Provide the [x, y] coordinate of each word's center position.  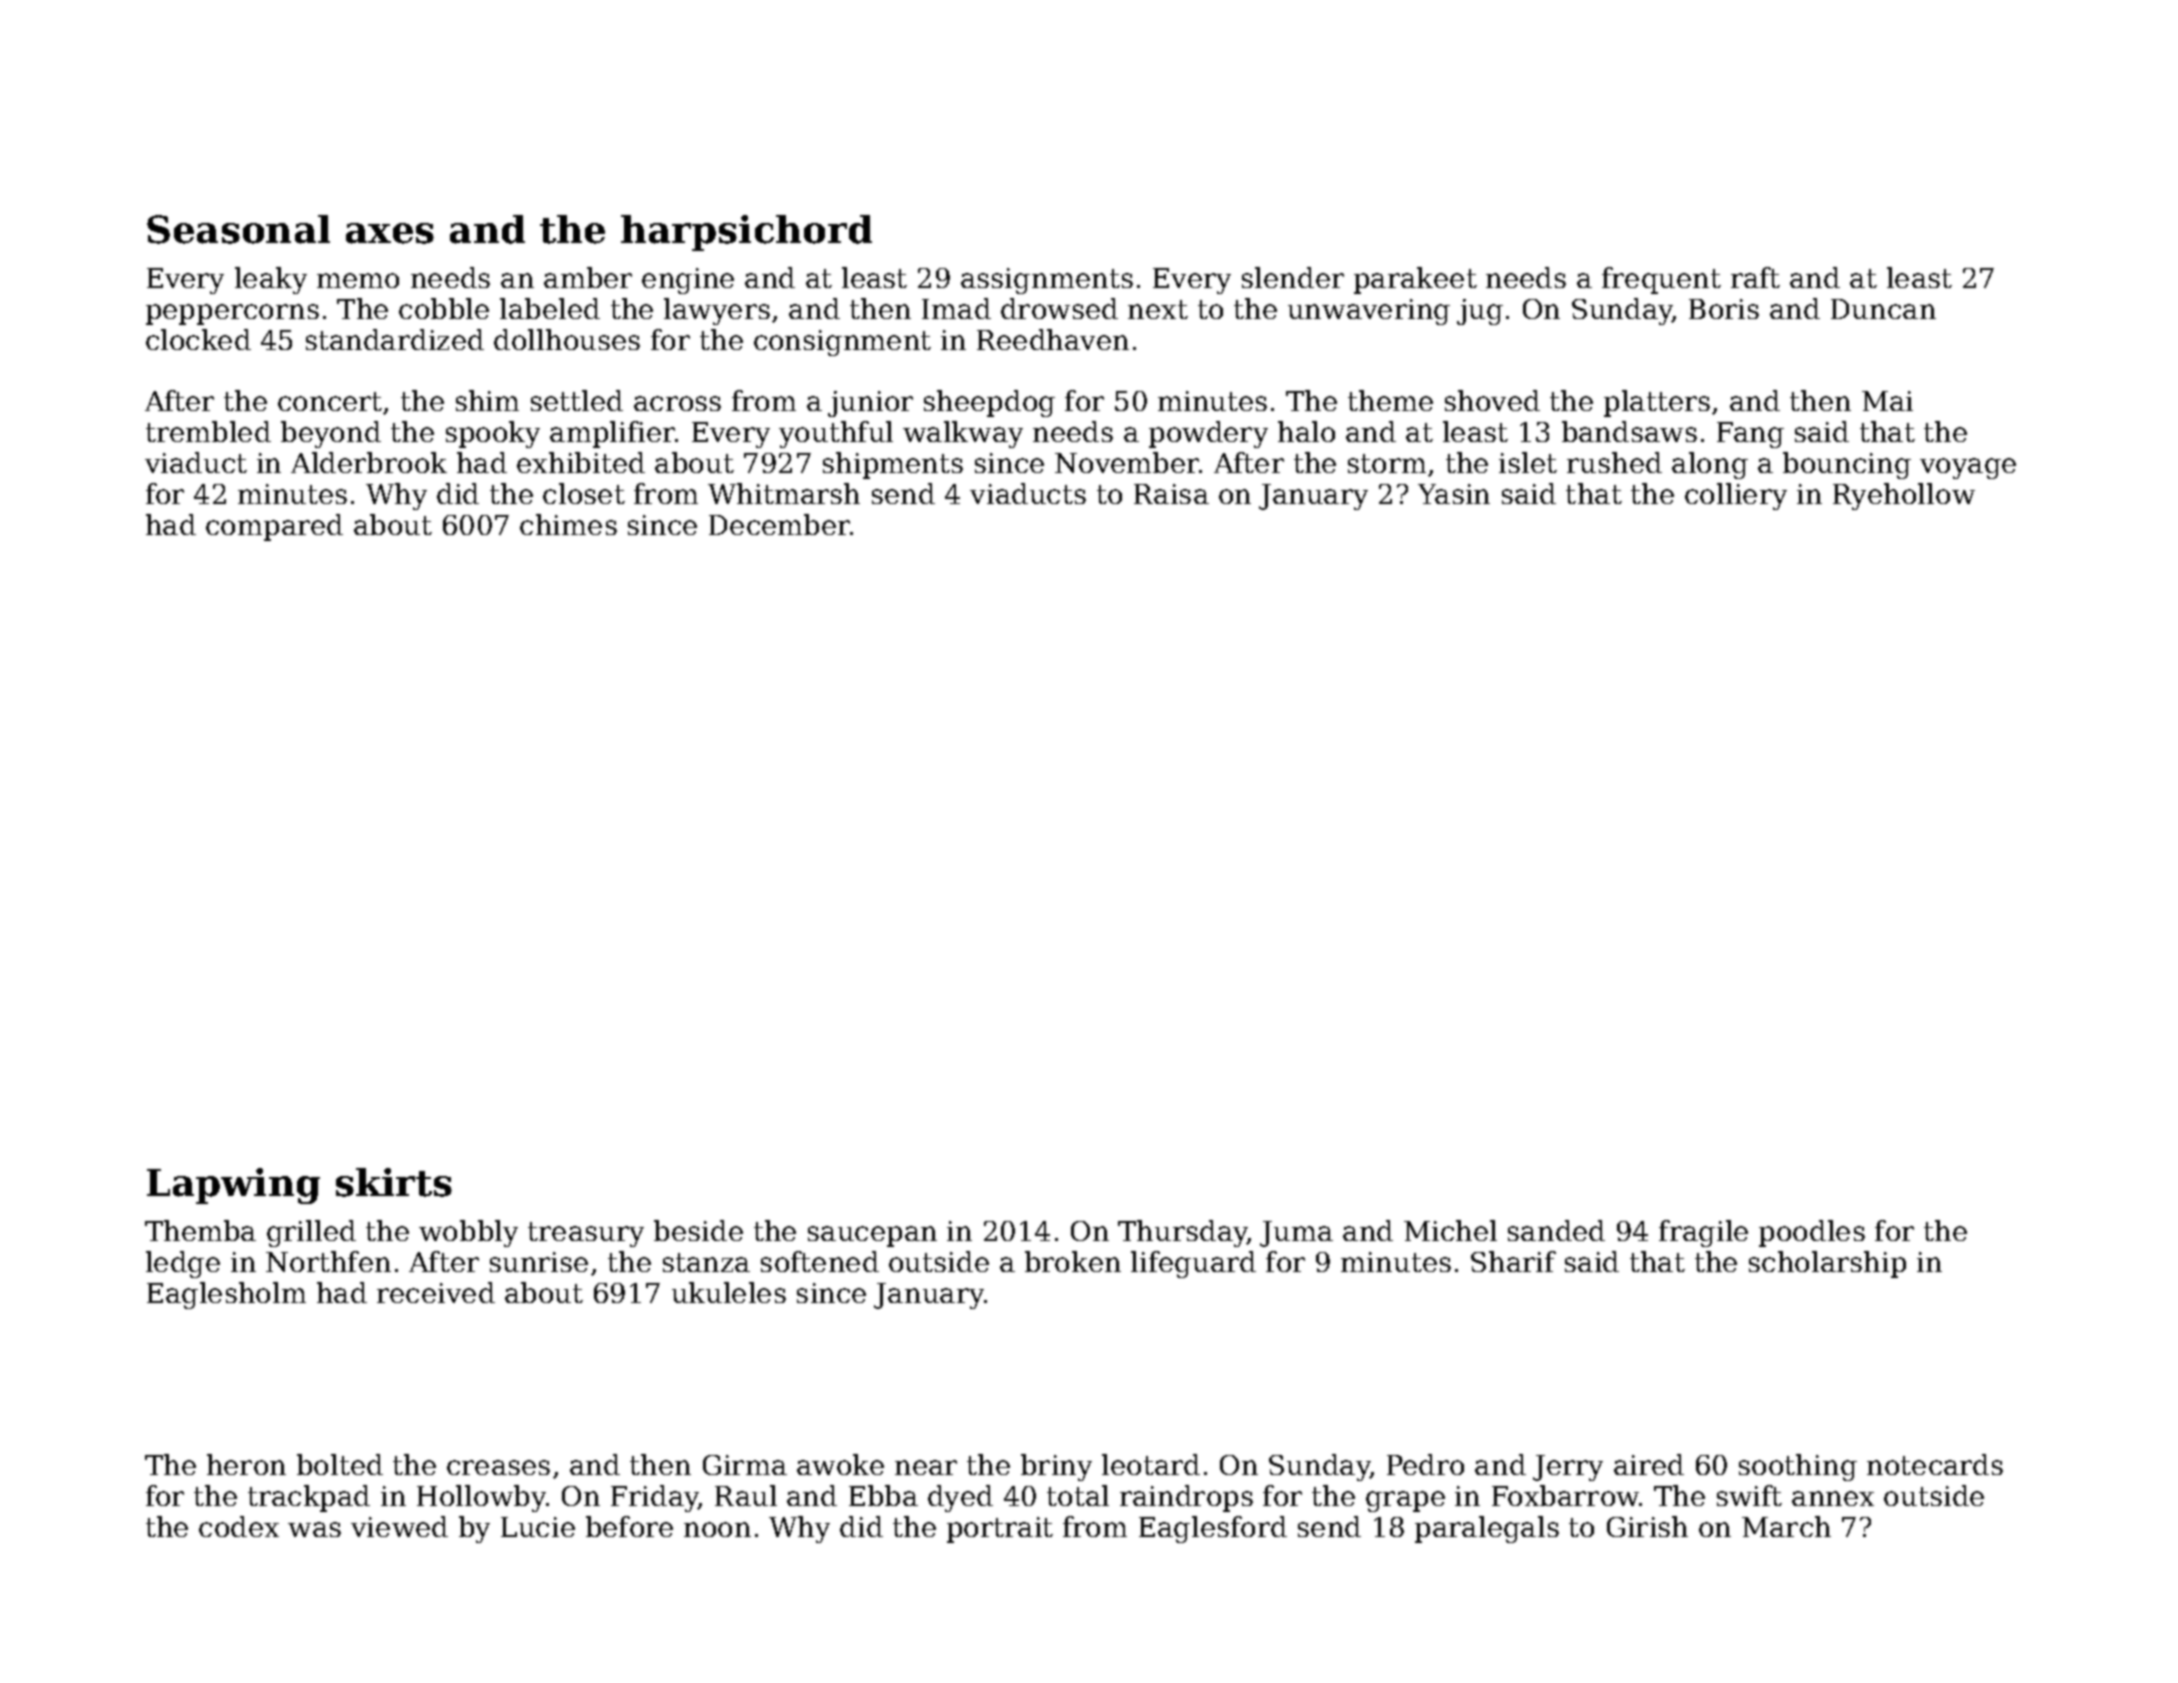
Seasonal [238, 229]
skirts [394, 1182]
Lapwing [233, 1186]
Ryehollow [1904, 496]
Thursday [1183, 1233]
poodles [1812, 1233]
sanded [1556, 1230]
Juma [1296, 1234]
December [780, 524]
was [314, 1529]
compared [274, 527]
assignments [1047, 281]
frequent [1661, 280]
